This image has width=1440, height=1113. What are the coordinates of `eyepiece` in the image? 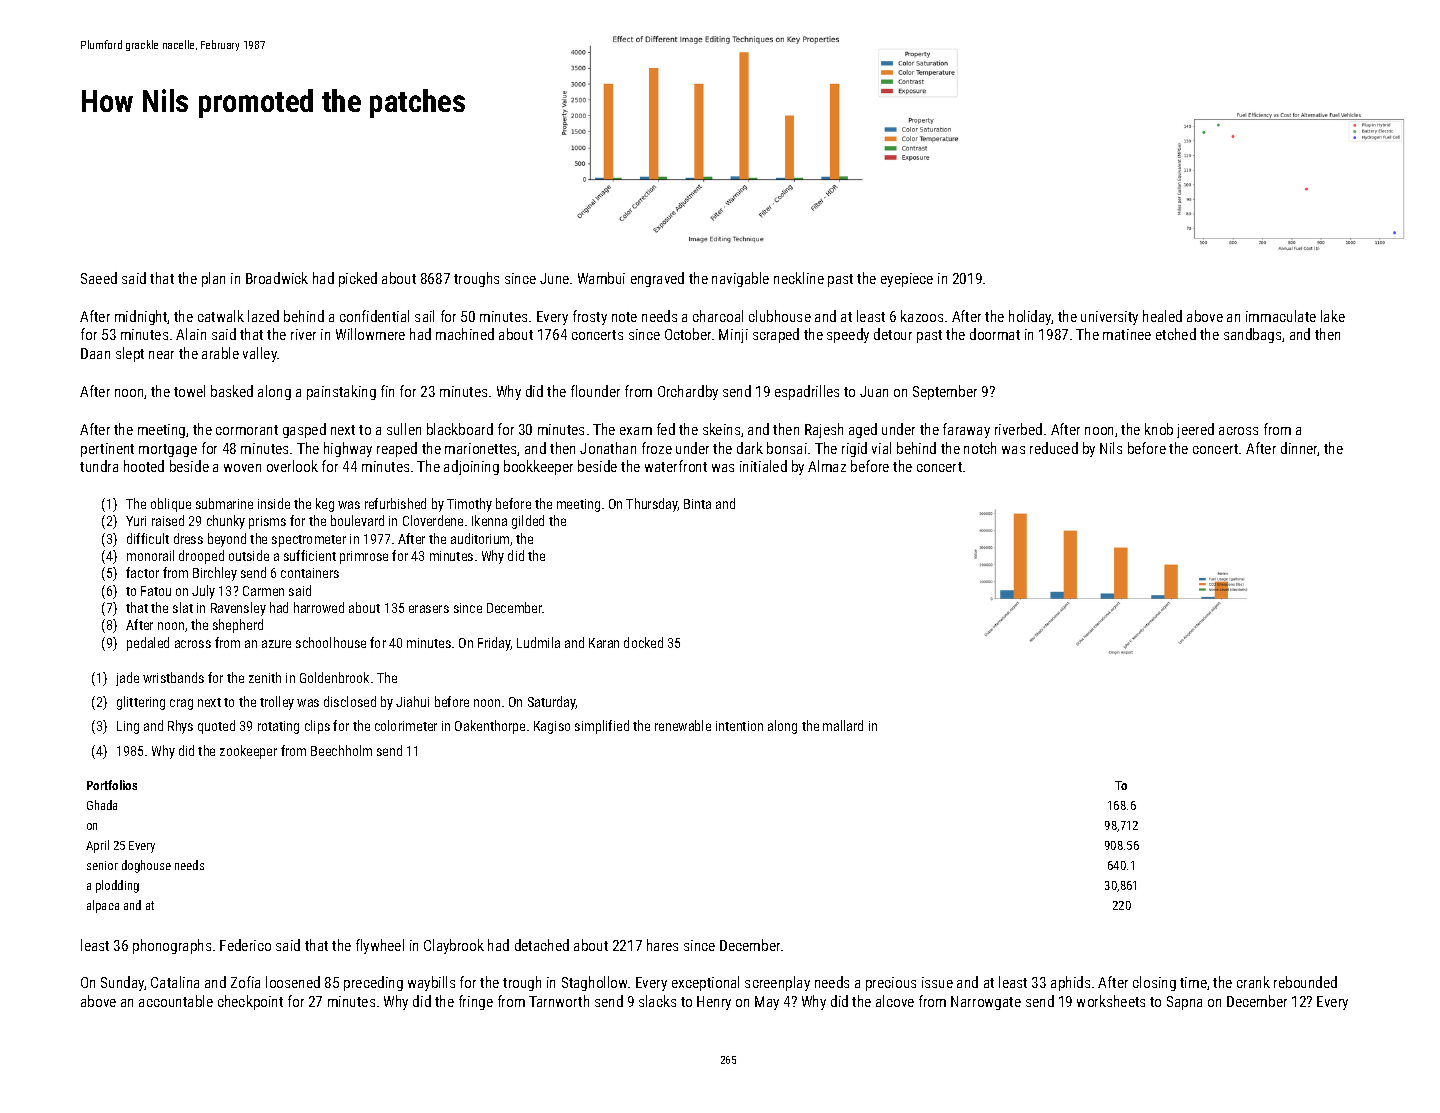 It's located at (907, 280).
